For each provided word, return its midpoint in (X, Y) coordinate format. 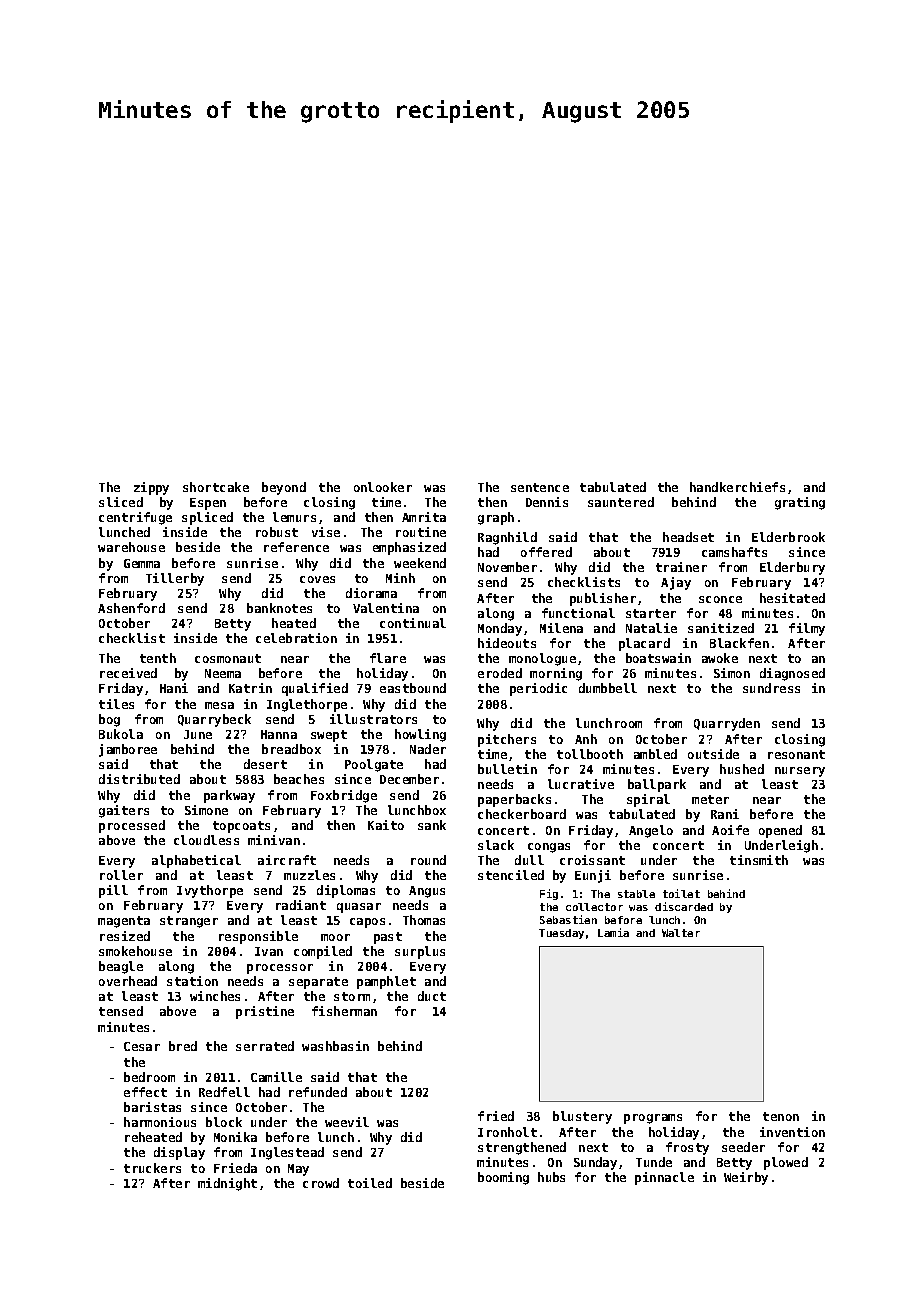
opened (780, 831)
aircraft (287, 860)
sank (432, 825)
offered (546, 552)
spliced (207, 518)
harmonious (160, 1122)
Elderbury (792, 568)
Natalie (651, 628)
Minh (400, 578)
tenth (158, 658)
